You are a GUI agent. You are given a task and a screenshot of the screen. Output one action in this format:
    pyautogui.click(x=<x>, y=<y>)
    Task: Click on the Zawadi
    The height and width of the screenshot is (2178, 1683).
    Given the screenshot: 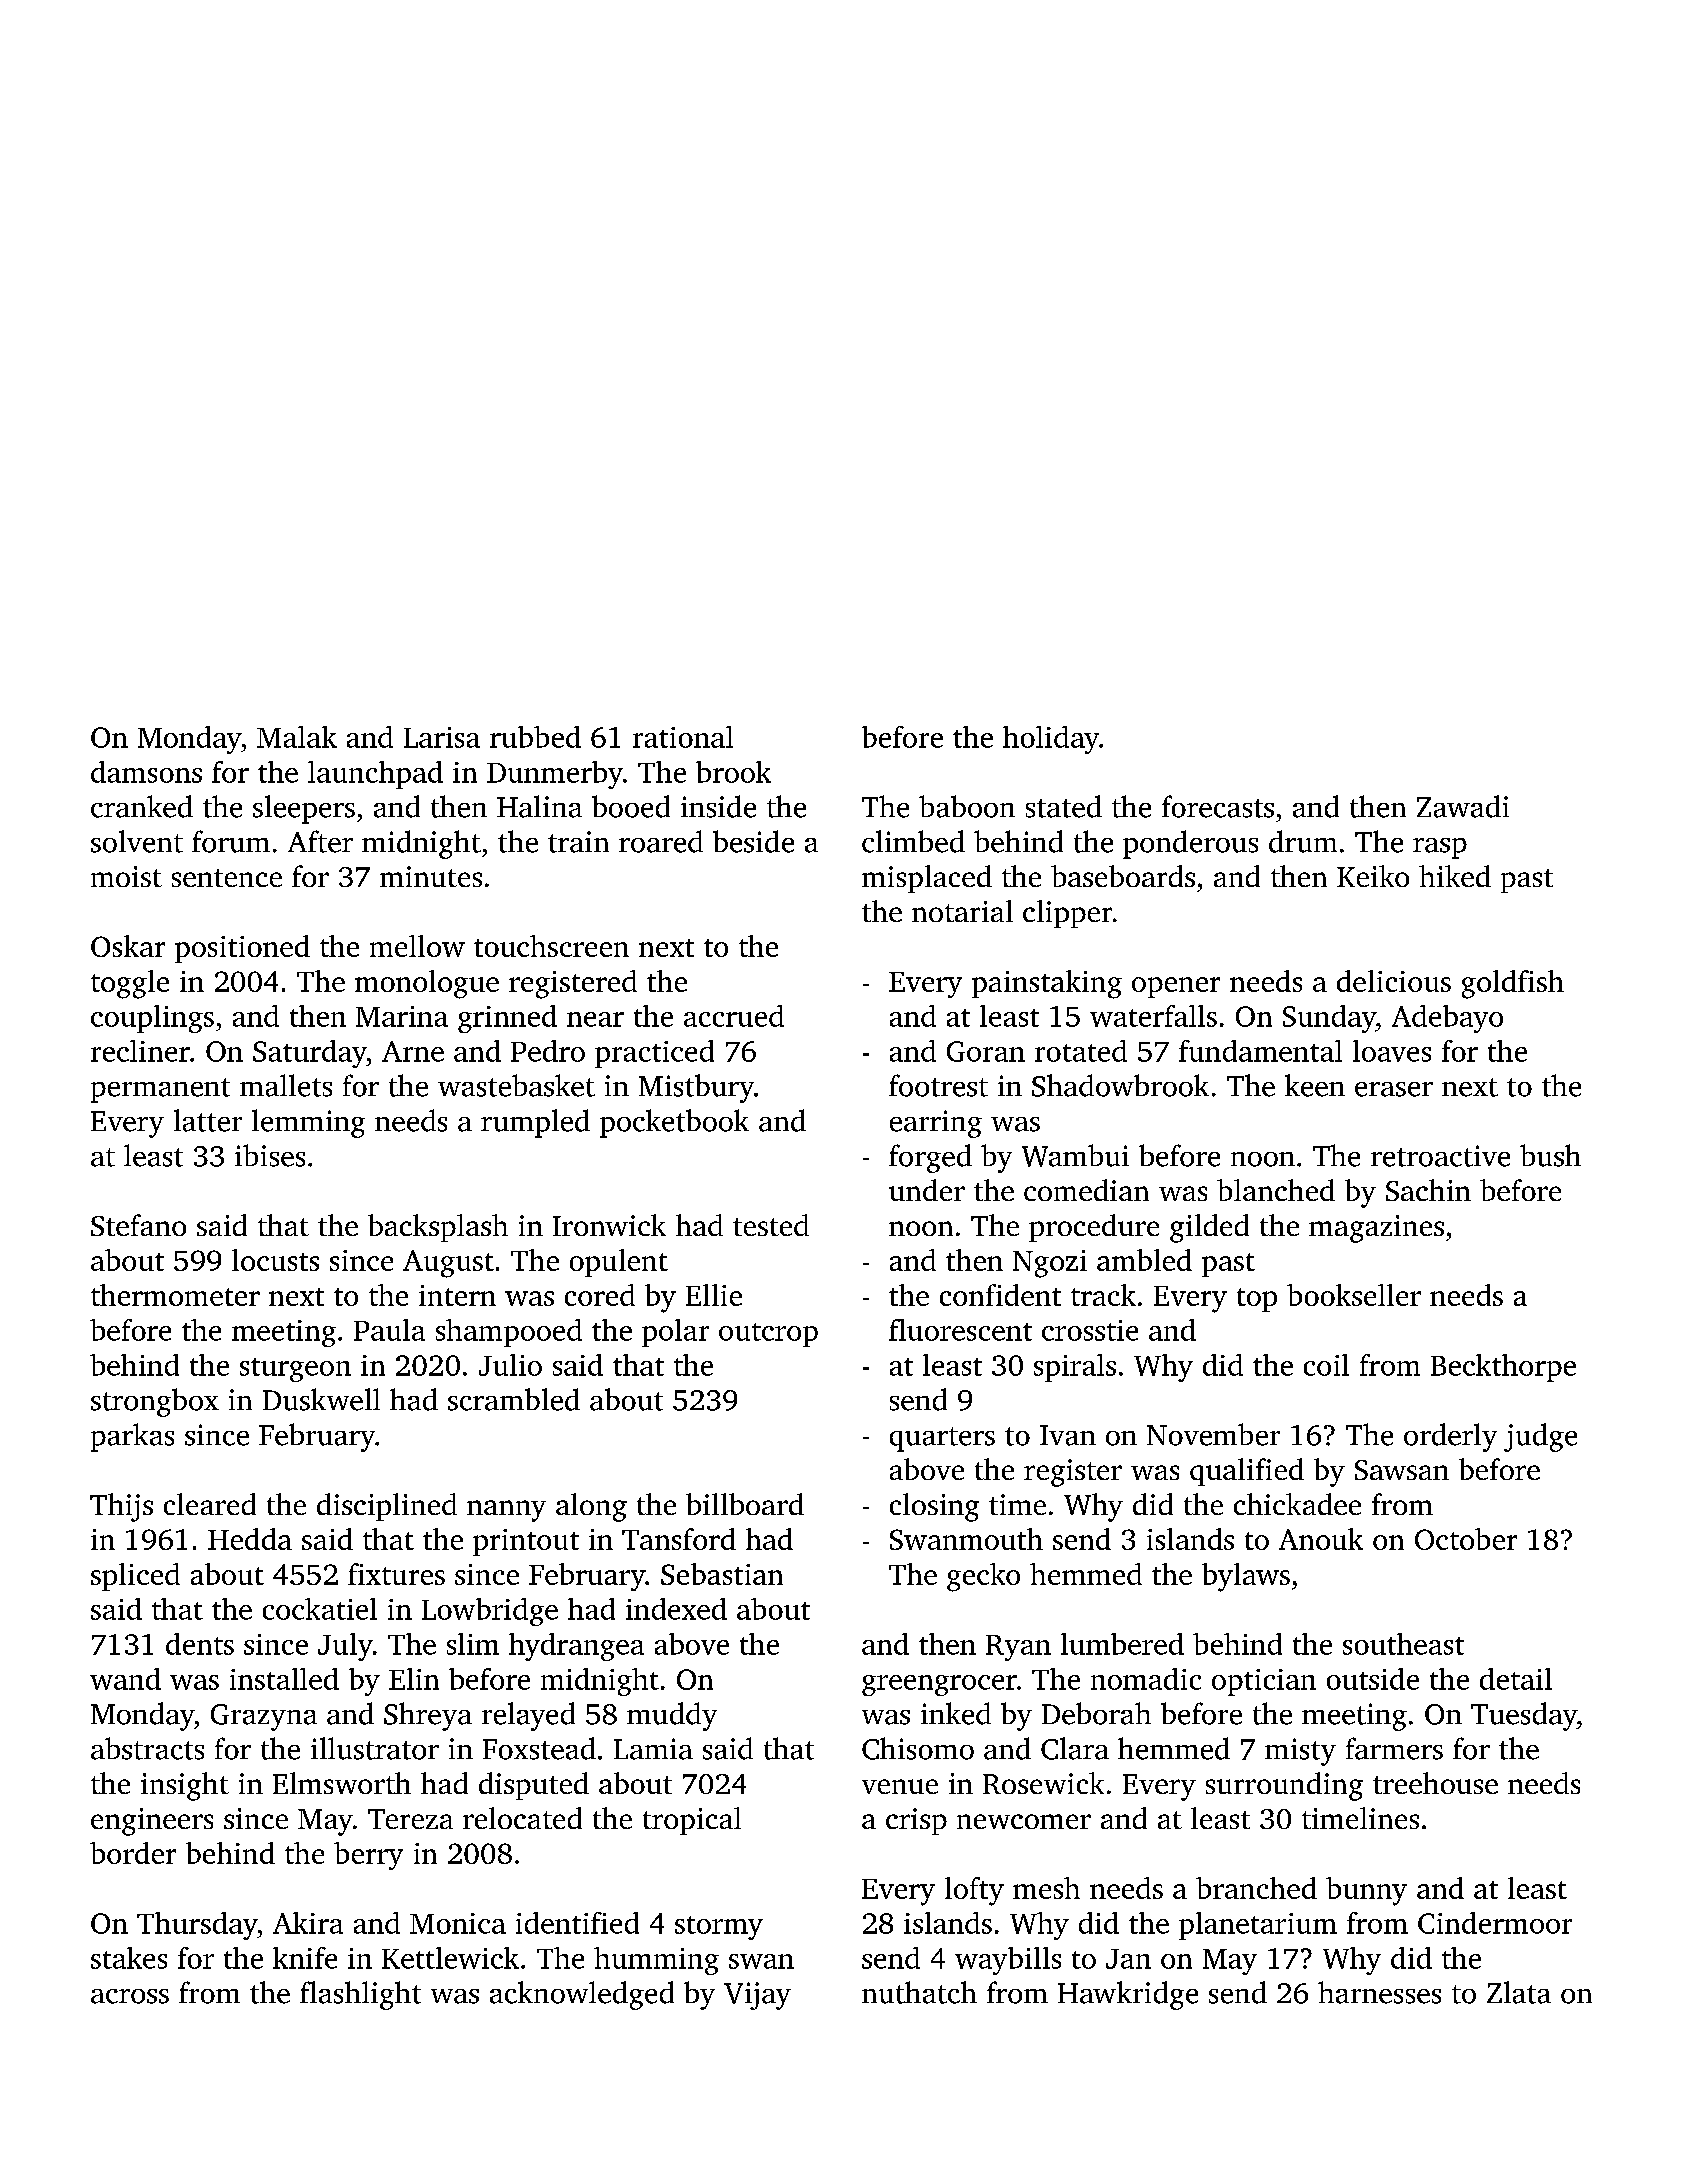 What is the action you would take?
    pyautogui.click(x=1463, y=806)
